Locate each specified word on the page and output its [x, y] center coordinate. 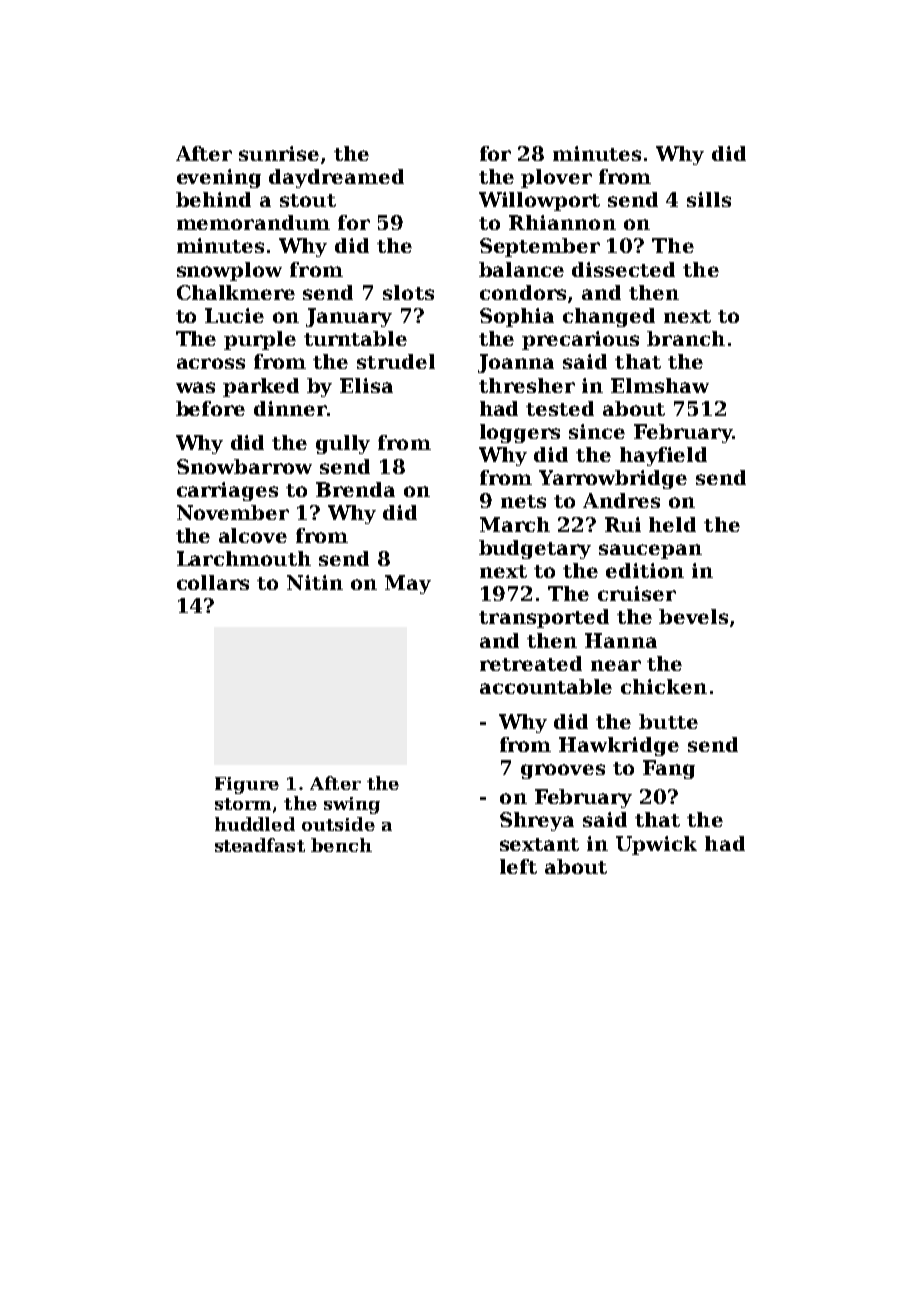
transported [544, 618]
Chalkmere [236, 292]
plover [556, 178]
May [408, 584]
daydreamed [336, 178]
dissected [623, 269]
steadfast [260, 845]
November [233, 512]
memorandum [253, 222]
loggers [520, 433]
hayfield [663, 456]
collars [213, 582]
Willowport [539, 201]
